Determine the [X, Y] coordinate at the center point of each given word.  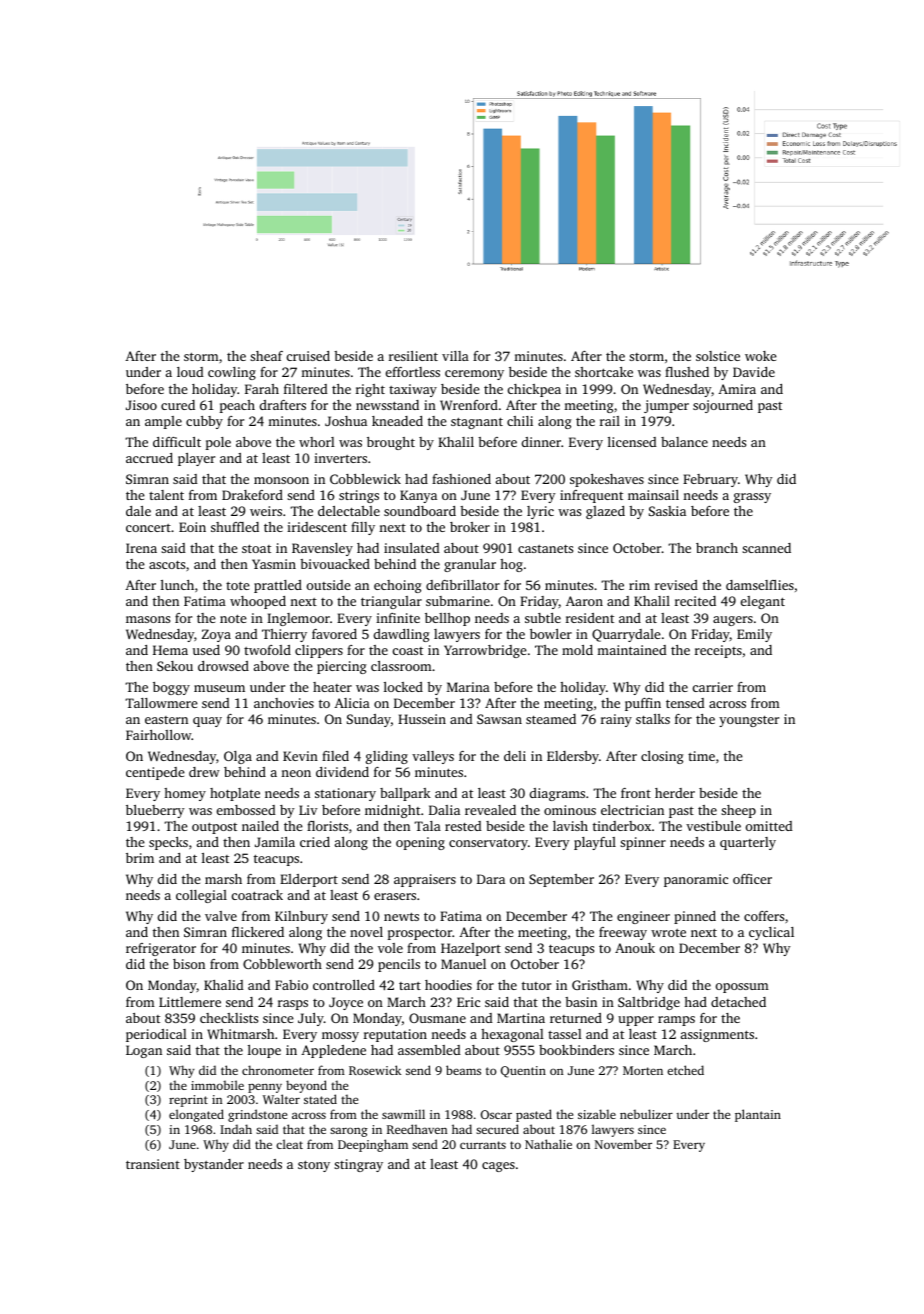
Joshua [346, 421]
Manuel [463, 964]
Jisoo [141, 405]
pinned [695, 917]
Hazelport [471, 949]
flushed [687, 372]
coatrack [257, 895]
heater [332, 687]
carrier [713, 687]
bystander [214, 1165]
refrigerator [161, 949]
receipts [718, 651]
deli [515, 756]
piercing [341, 667]
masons [148, 619]
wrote [668, 933]
